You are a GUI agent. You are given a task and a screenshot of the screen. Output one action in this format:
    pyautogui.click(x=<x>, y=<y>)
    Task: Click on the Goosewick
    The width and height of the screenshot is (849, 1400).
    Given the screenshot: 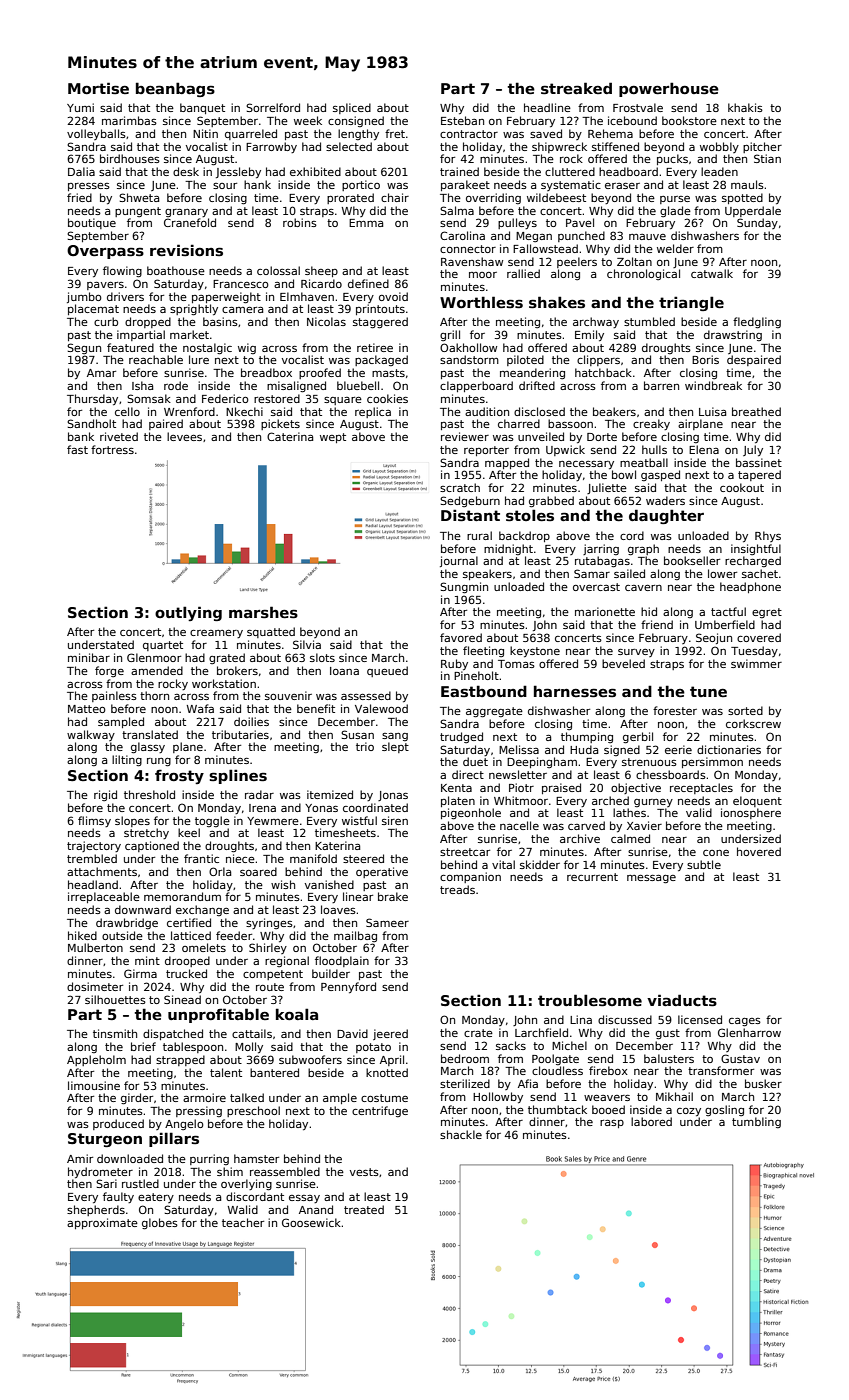 What is the action you would take?
    pyautogui.click(x=311, y=1222)
